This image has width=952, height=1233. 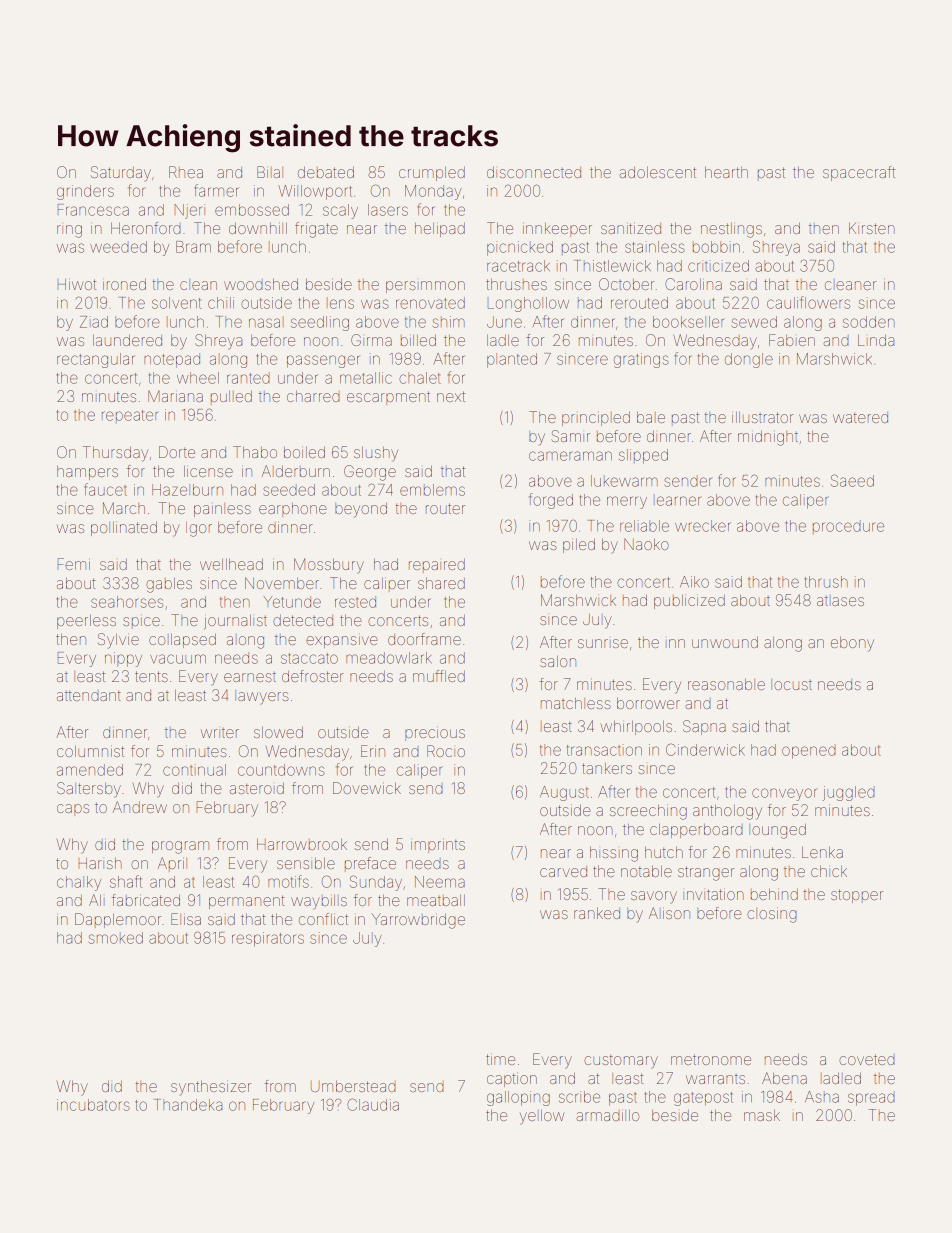 What do you see at coordinates (534, 172) in the image?
I see `disconnected` at bounding box center [534, 172].
